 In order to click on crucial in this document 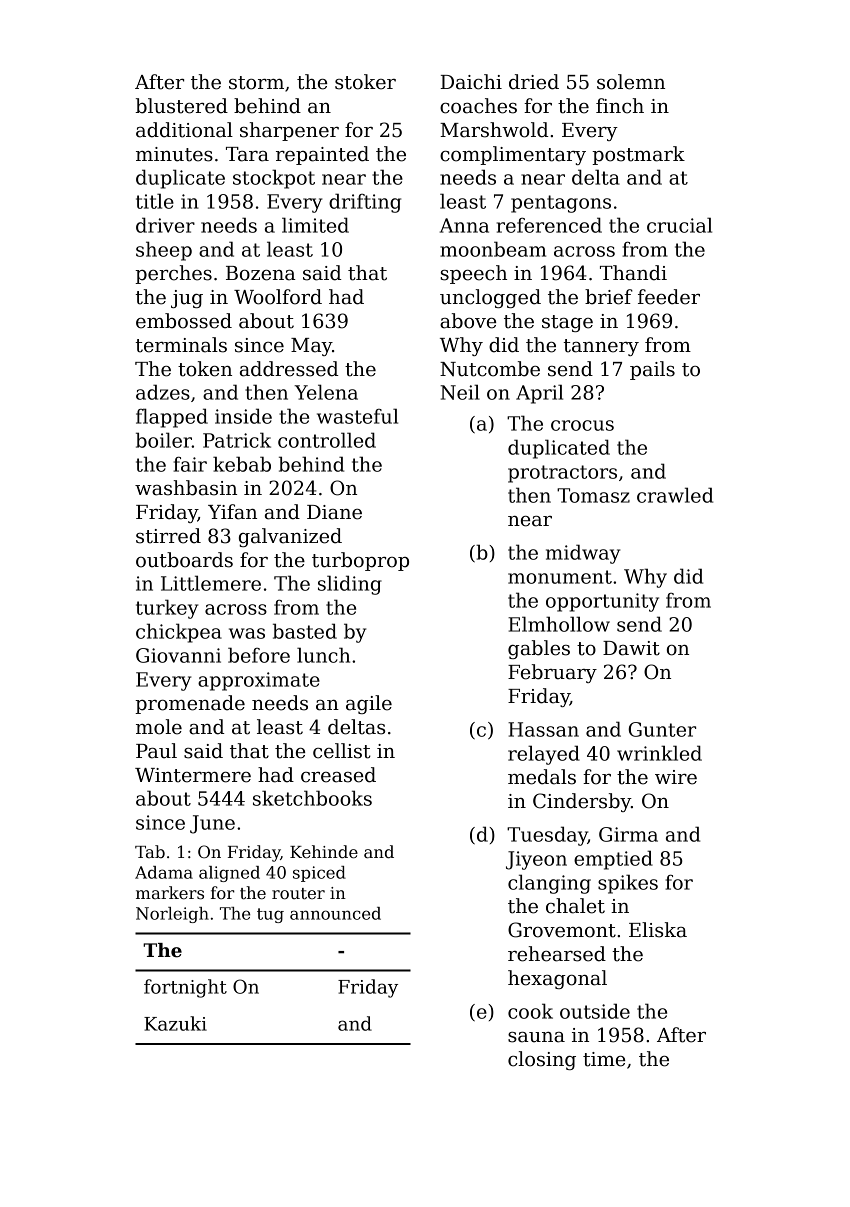, I will do `click(679, 225)`.
